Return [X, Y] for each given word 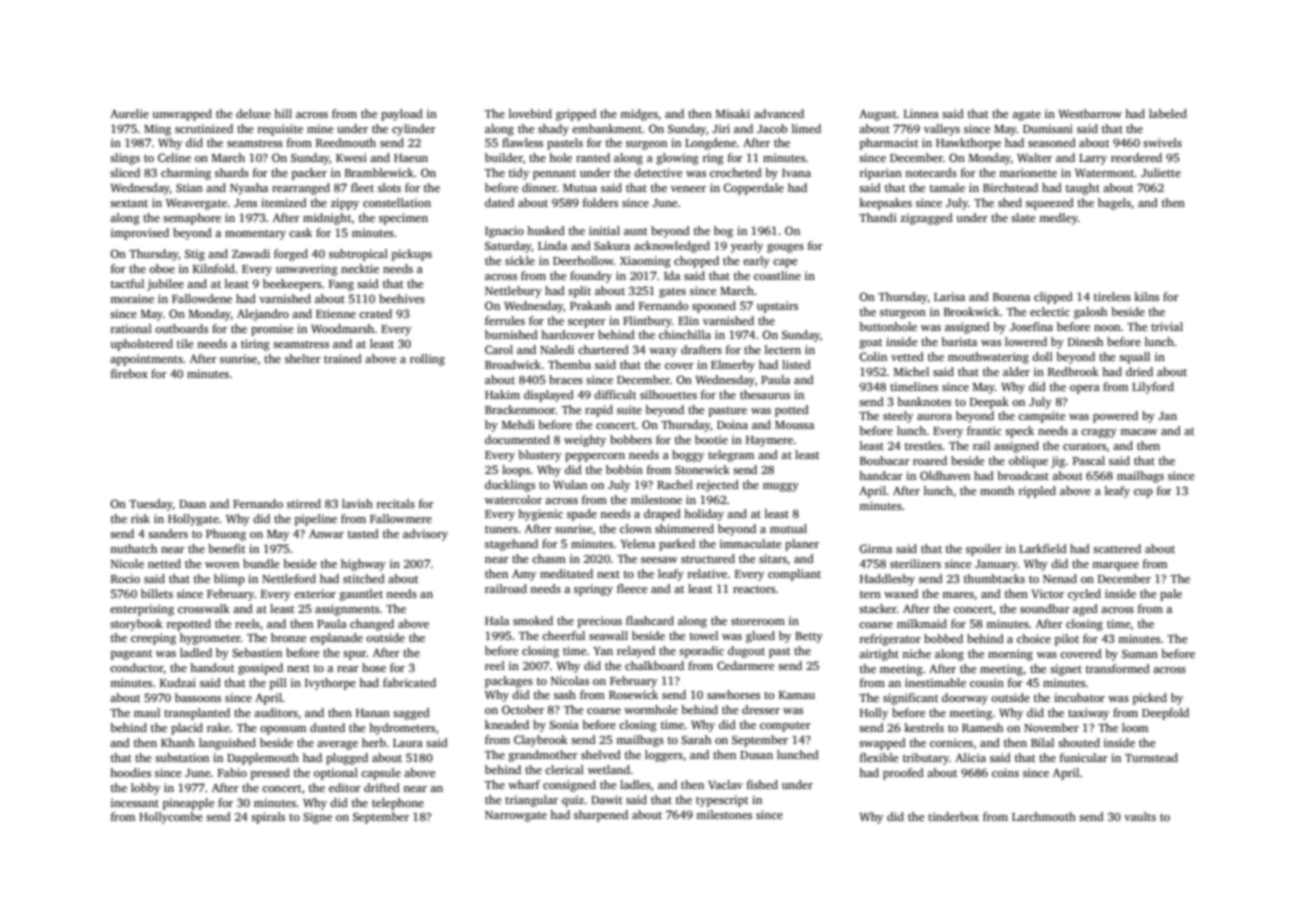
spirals [268, 818]
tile [185, 343]
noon [1107, 328]
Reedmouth [346, 142]
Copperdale [753, 189]
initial [604, 230]
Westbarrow [1090, 113]
